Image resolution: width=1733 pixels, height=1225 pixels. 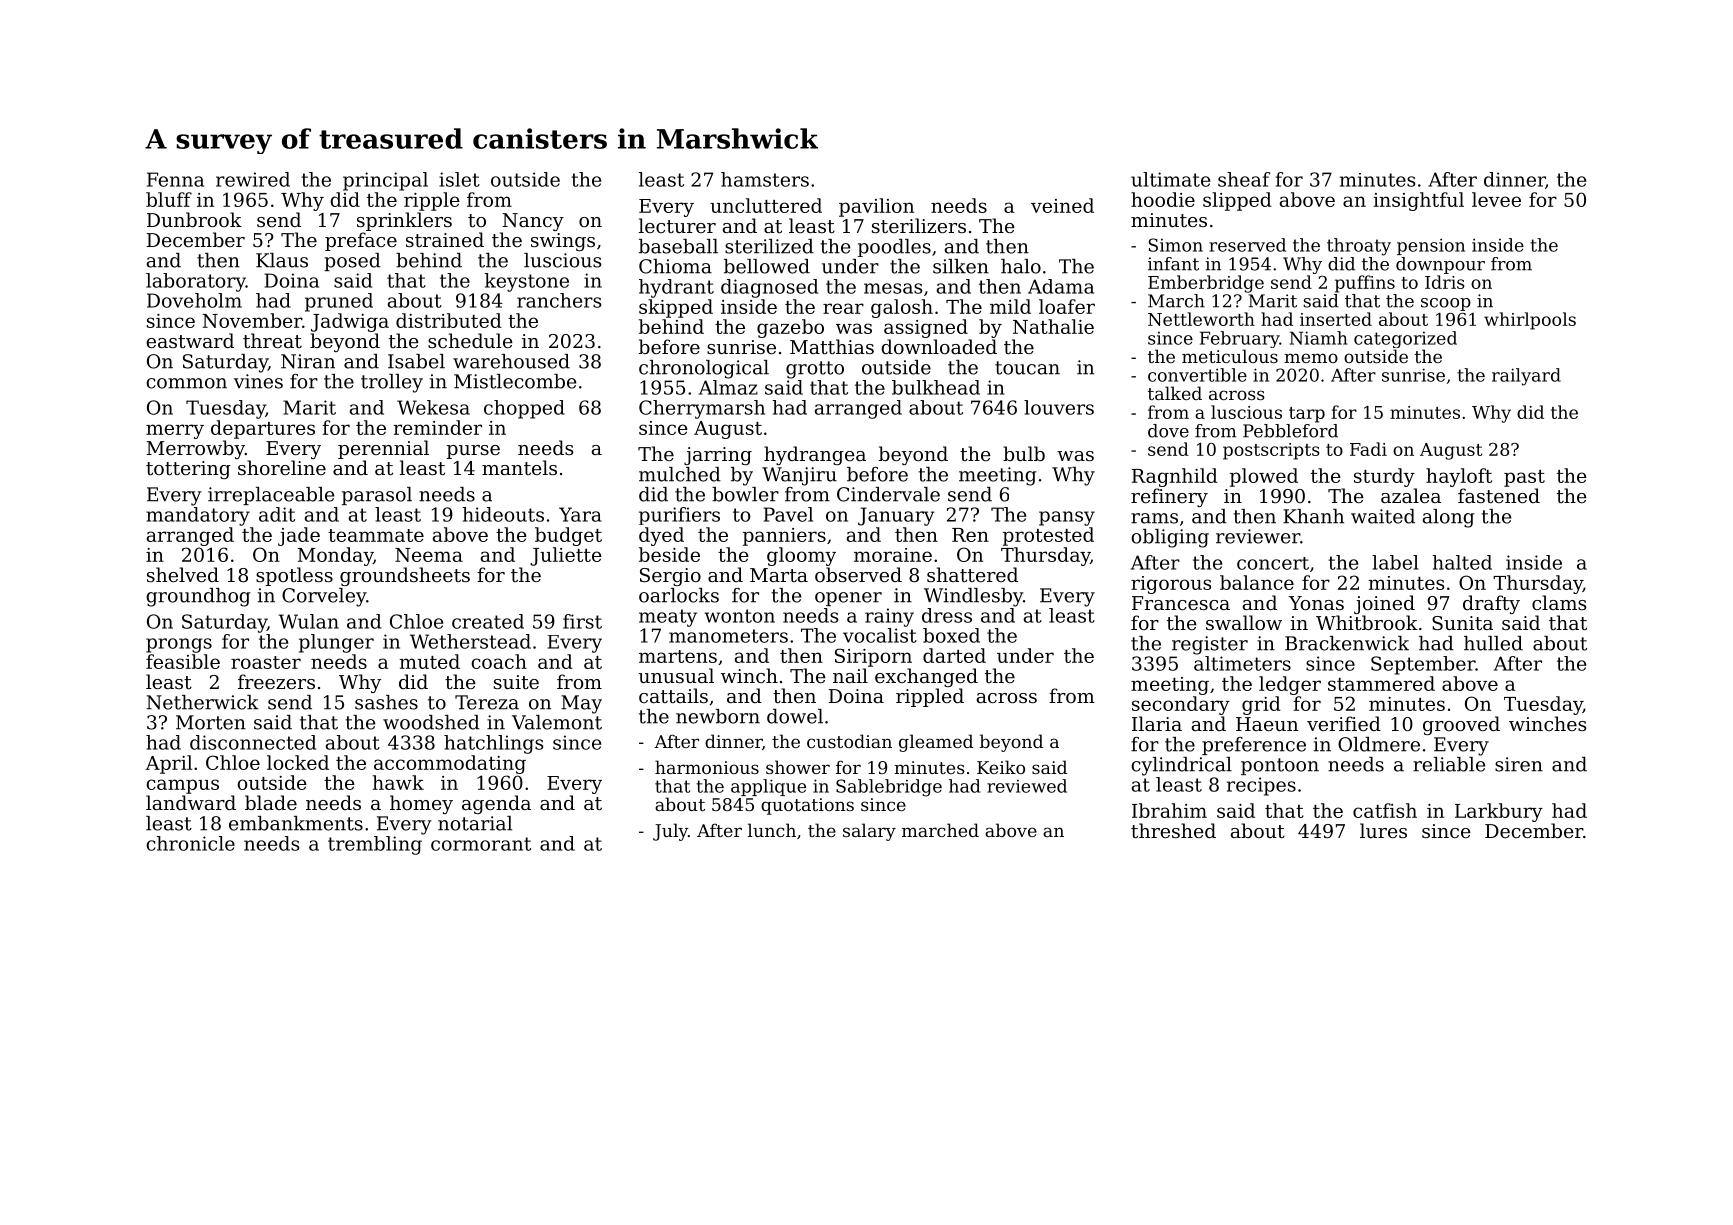 I want to click on Dunbrook, so click(x=194, y=219).
